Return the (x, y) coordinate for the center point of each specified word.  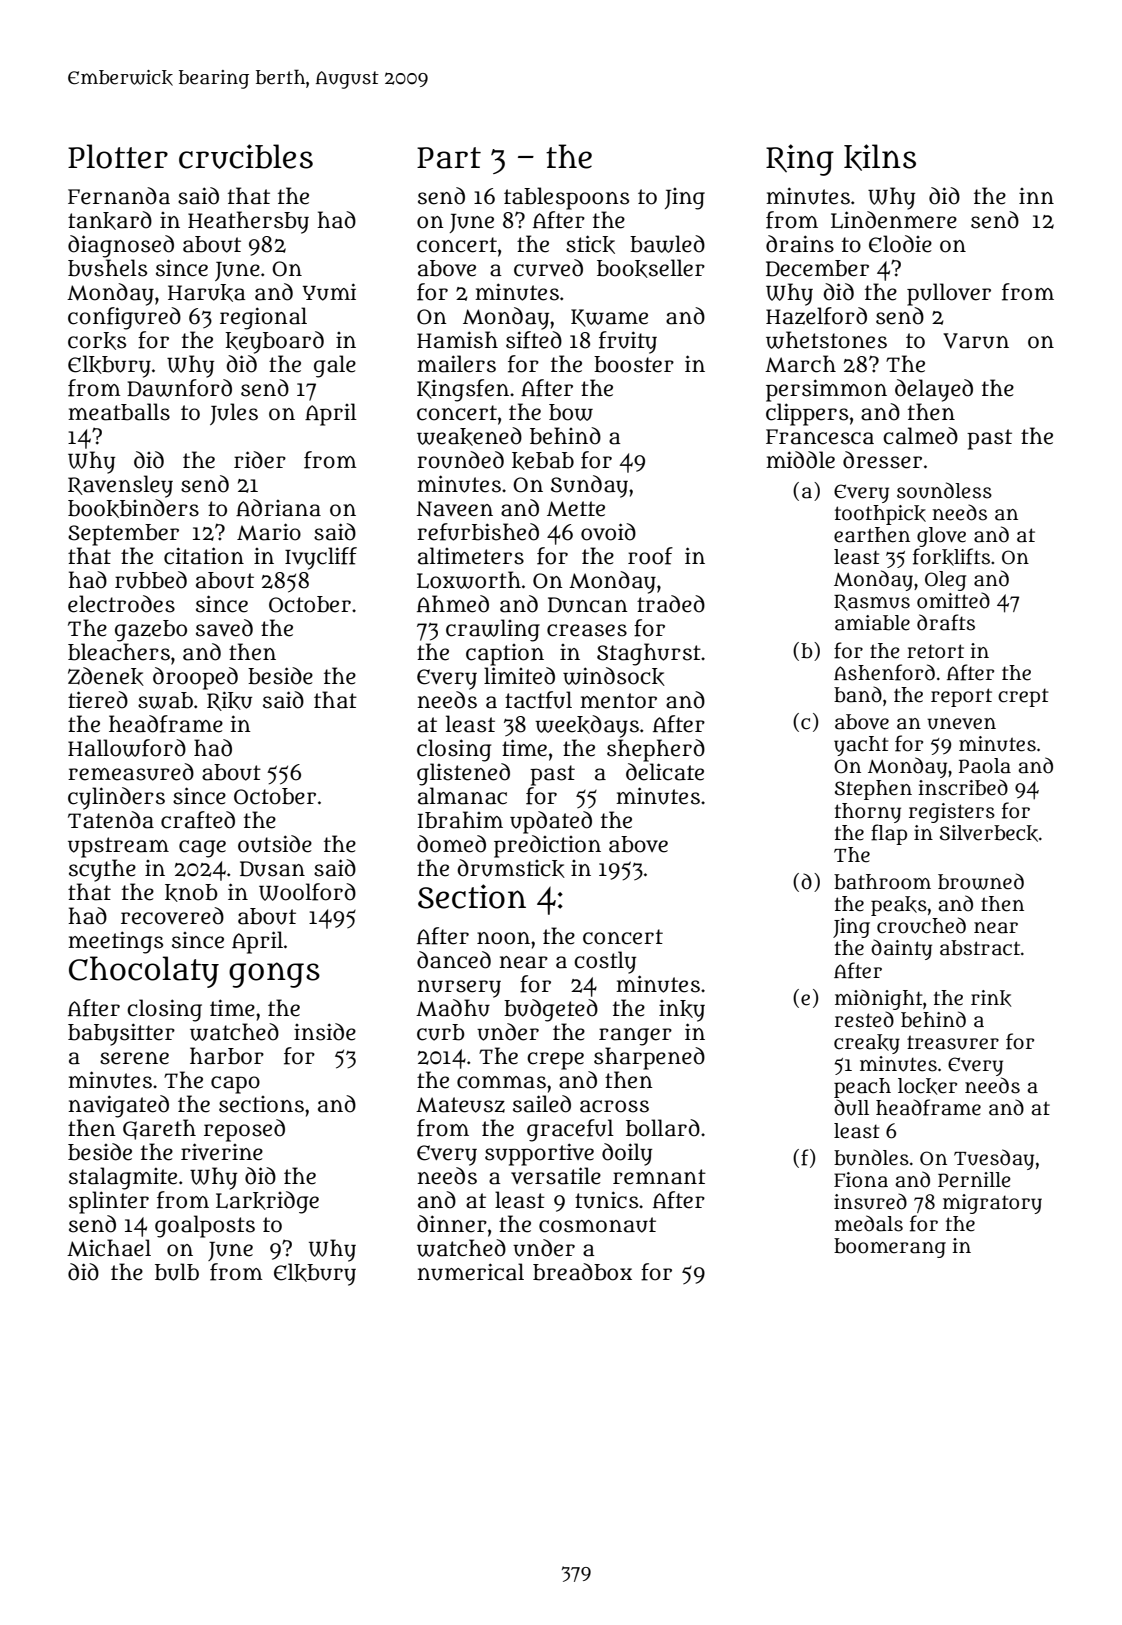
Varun (976, 341)
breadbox (582, 1272)
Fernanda (119, 196)
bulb (177, 1272)
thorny (868, 813)
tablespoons (566, 198)
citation (204, 556)
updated (551, 822)
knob (191, 893)
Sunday (589, 486)
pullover (949, 294)
